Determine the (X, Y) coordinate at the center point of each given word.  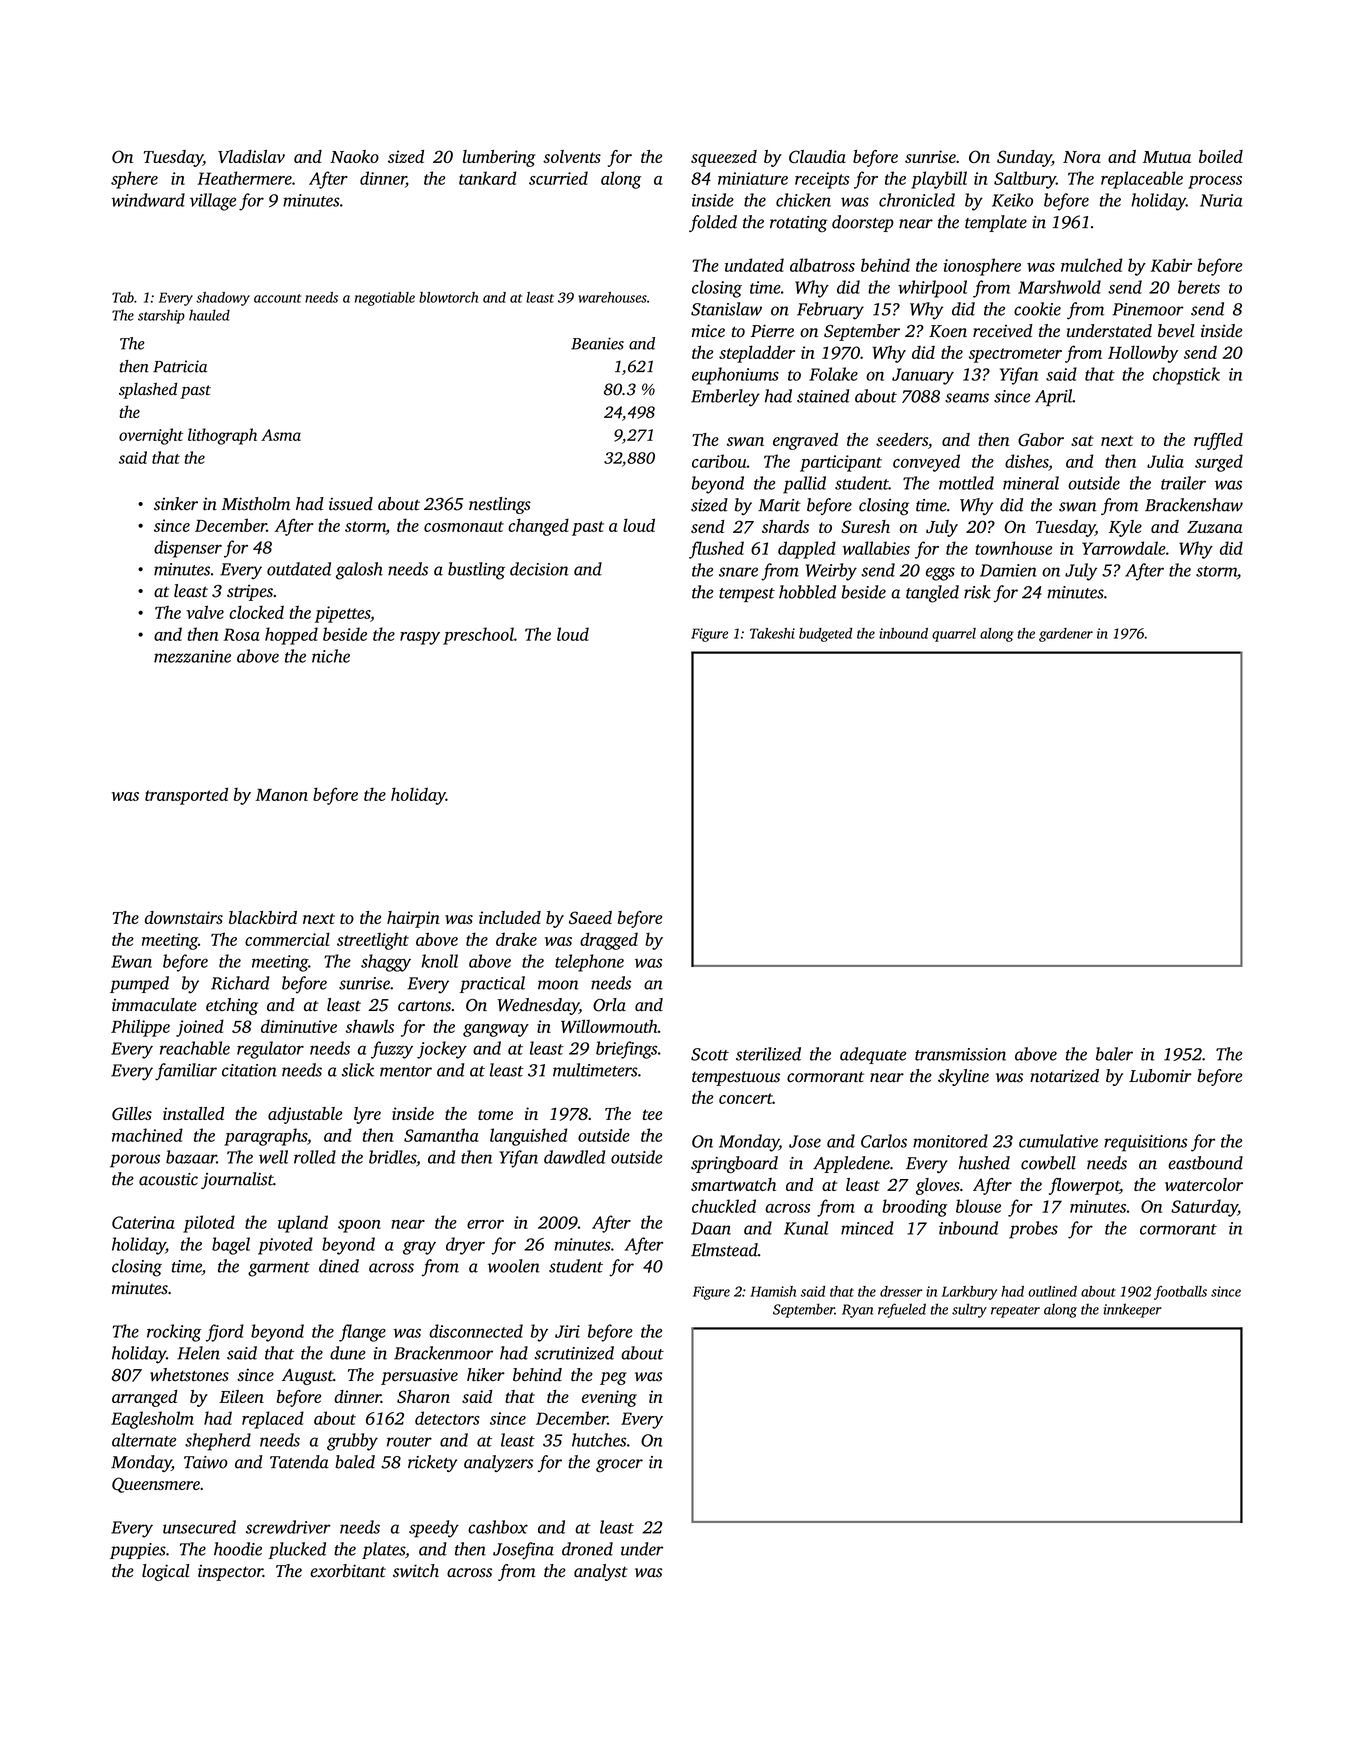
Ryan (857, 1311)
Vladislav (251, 156)
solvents (572, 156)
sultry (969, 1310)
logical (165, 1572)
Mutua (1167, 157)
